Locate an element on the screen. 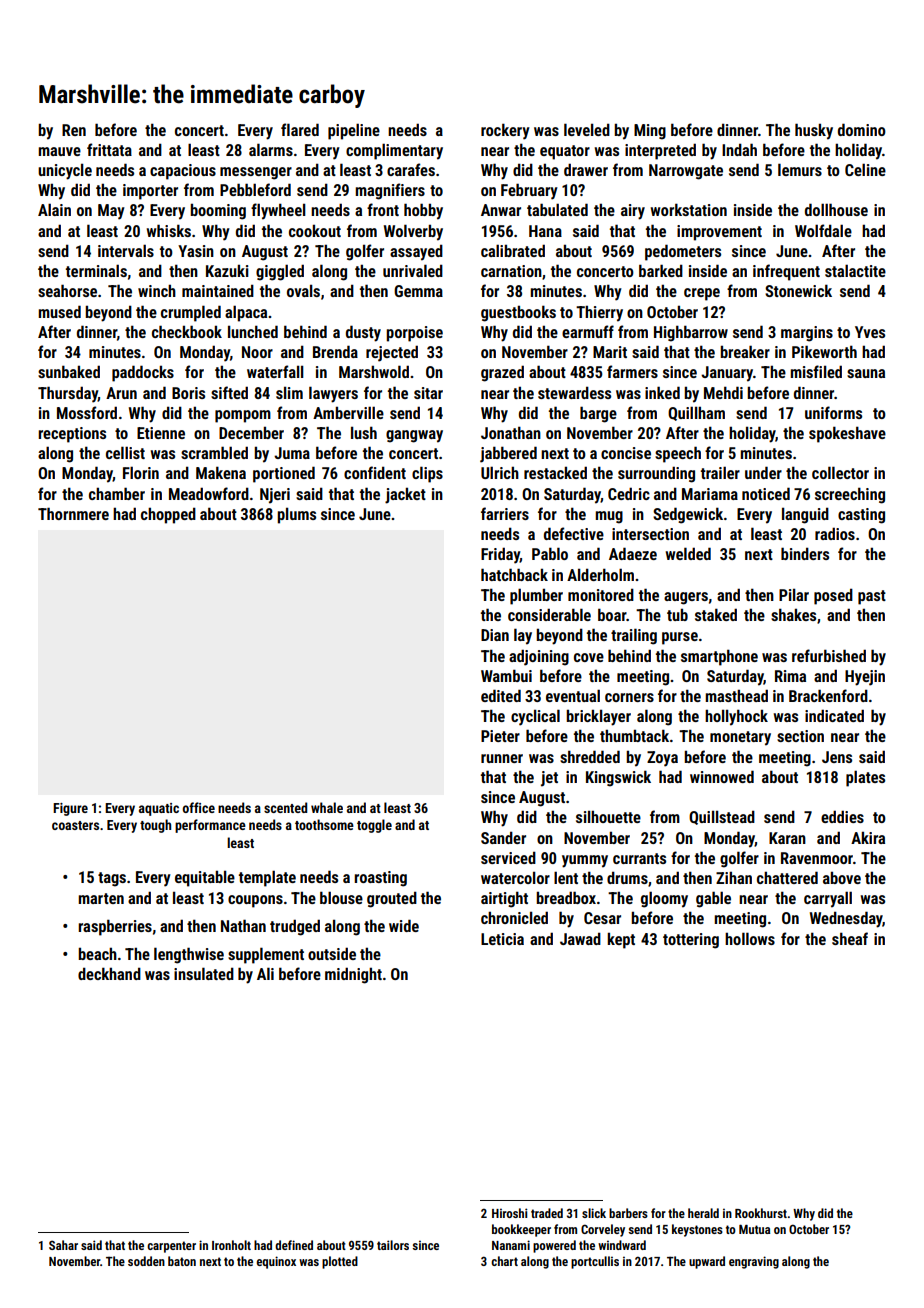 This screenshot has height=1308, width=924. crumpled is located at coordinates (191, 313).
